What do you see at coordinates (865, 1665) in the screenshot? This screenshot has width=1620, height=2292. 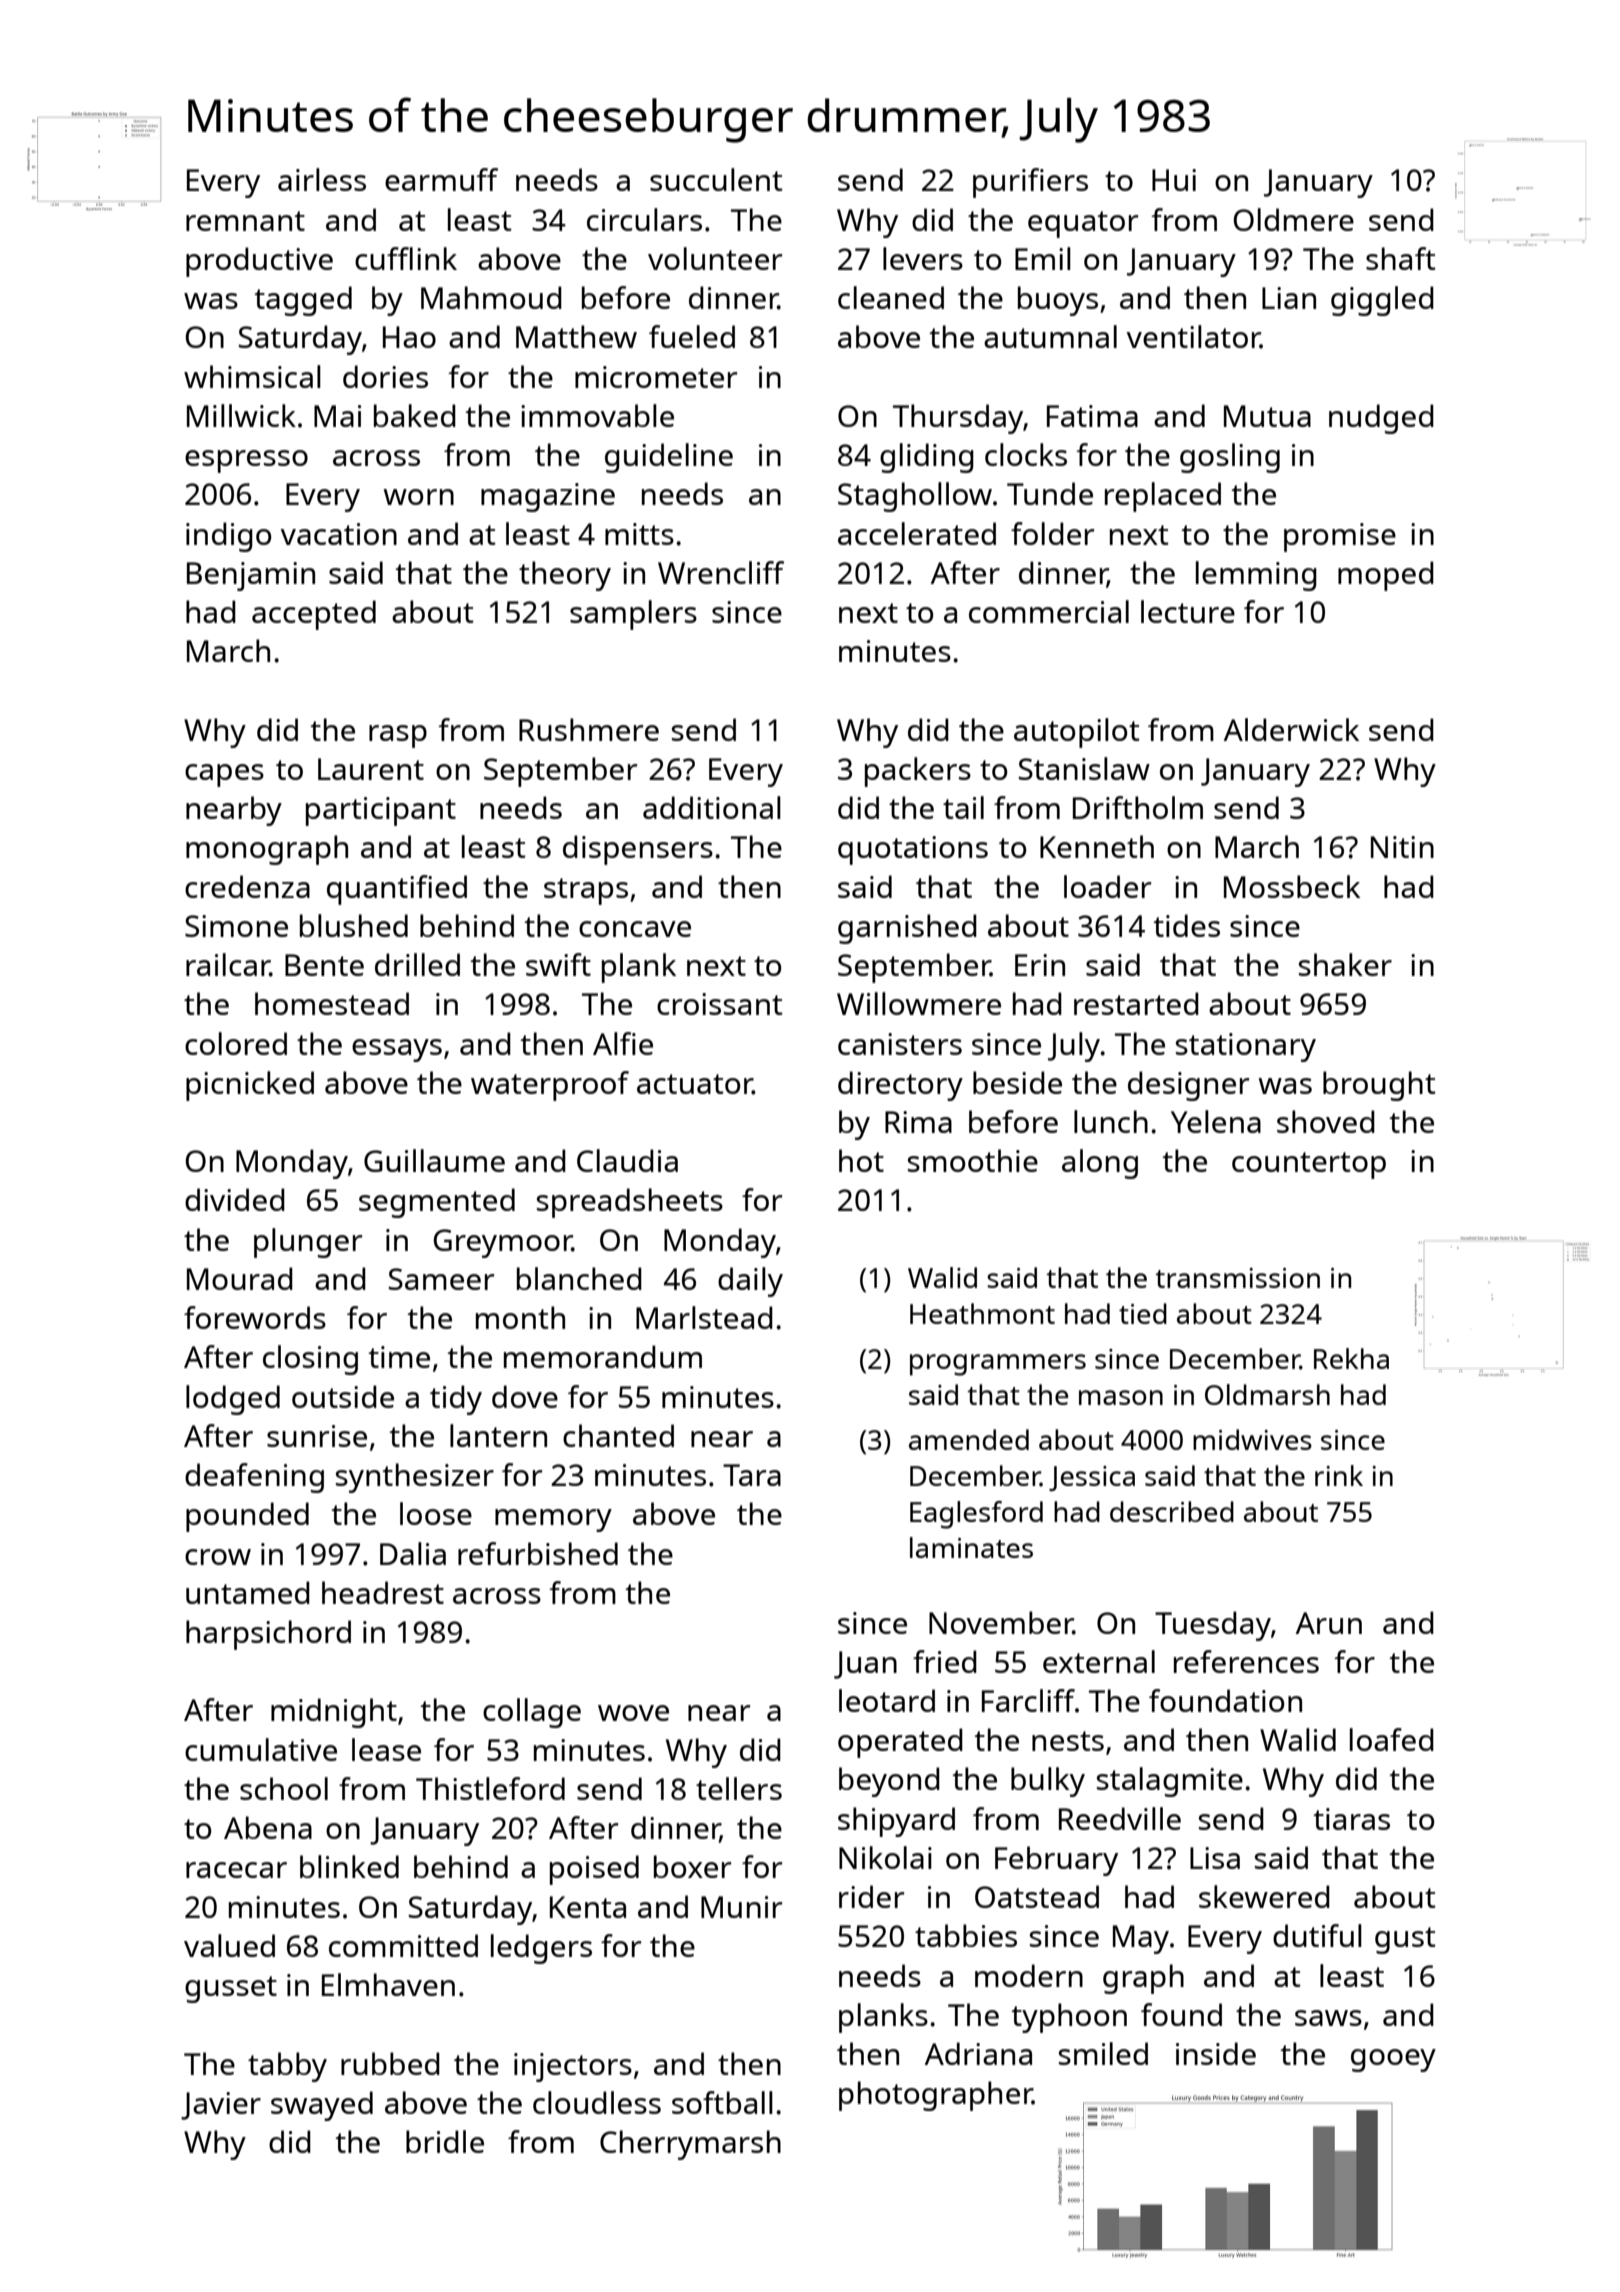 I see `Juan` at bounding box center [865, 1665].
